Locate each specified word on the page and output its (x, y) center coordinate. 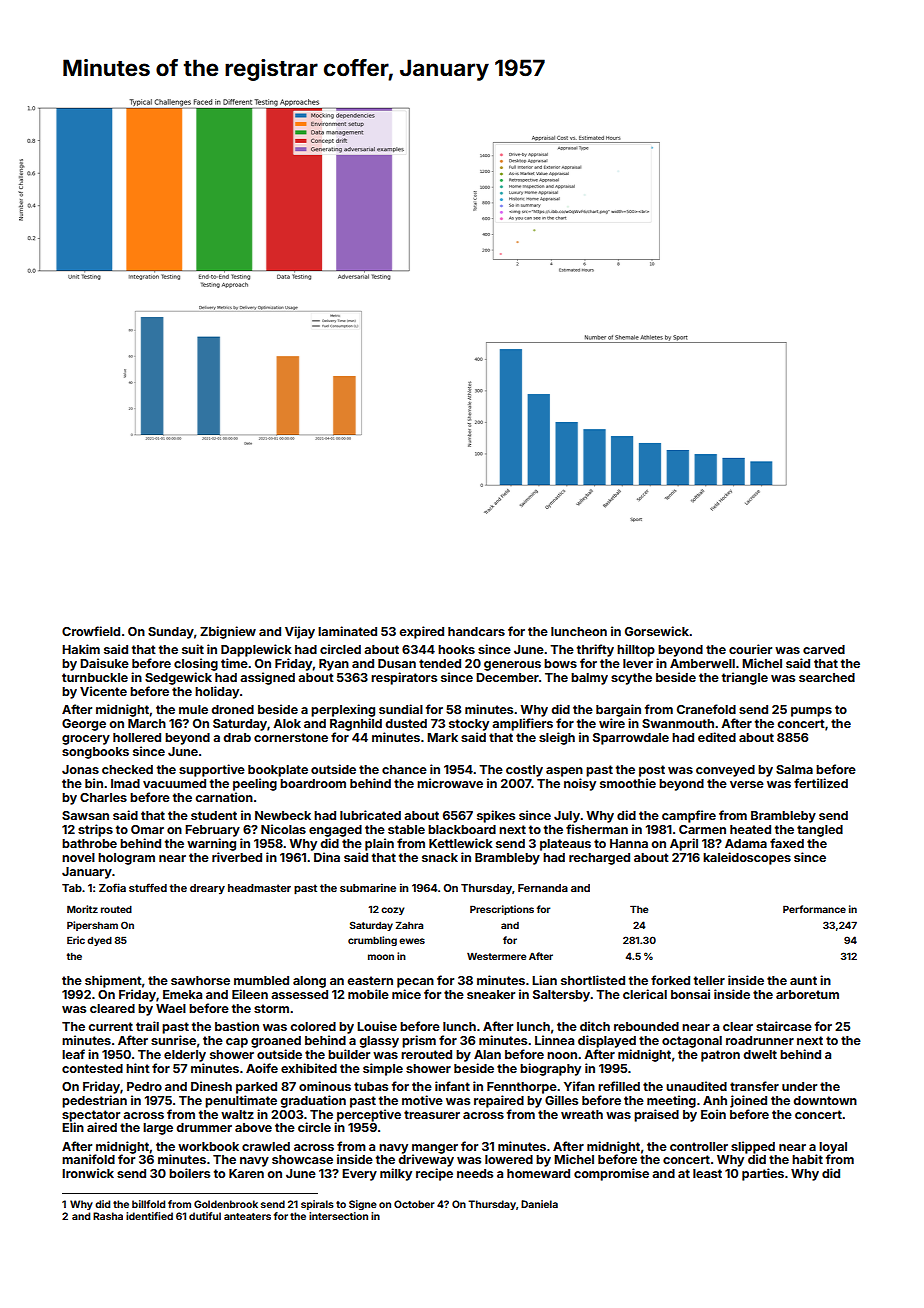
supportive (212, 770)
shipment (113, 981)
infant (452, 1086)
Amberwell (702, 663)
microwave (450, 783)
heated (750, 829)
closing (196, 664)
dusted (406, 723)
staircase (784, 1026)
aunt (803, 980)
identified (149, 1216)
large (158, 1129)
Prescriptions (502, 910)
